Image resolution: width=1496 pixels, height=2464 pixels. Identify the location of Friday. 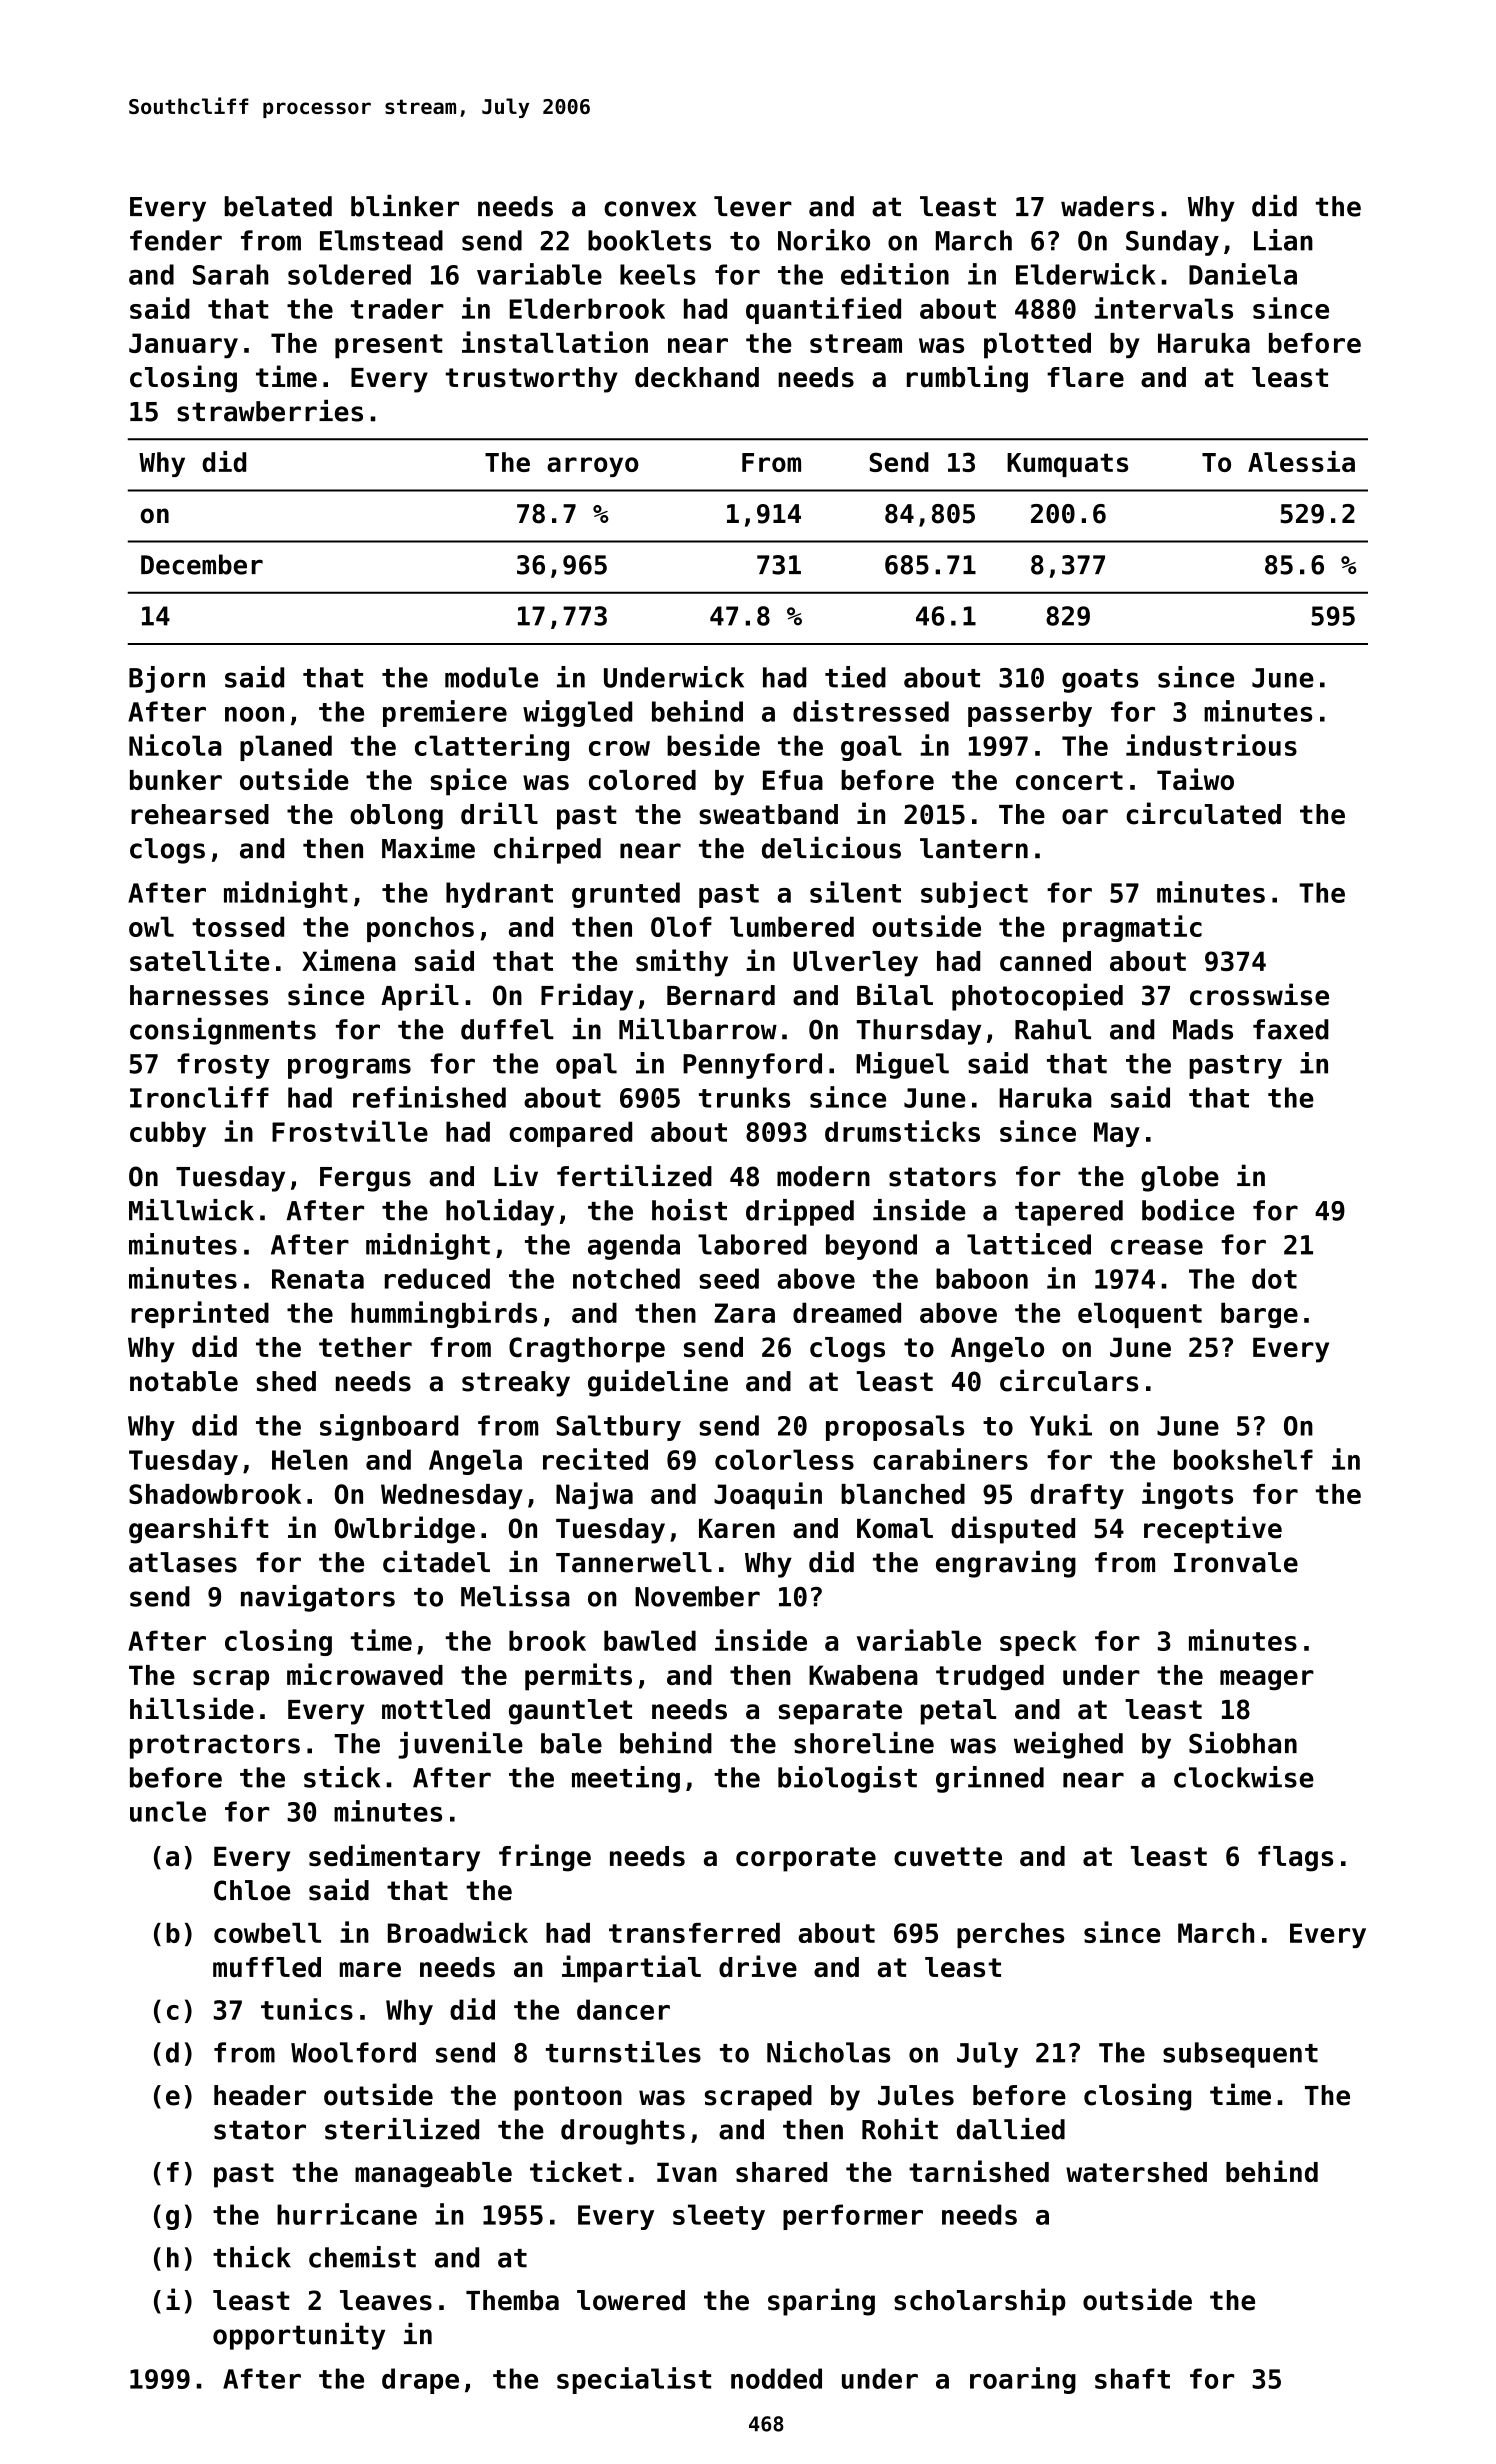
(587, 997).
